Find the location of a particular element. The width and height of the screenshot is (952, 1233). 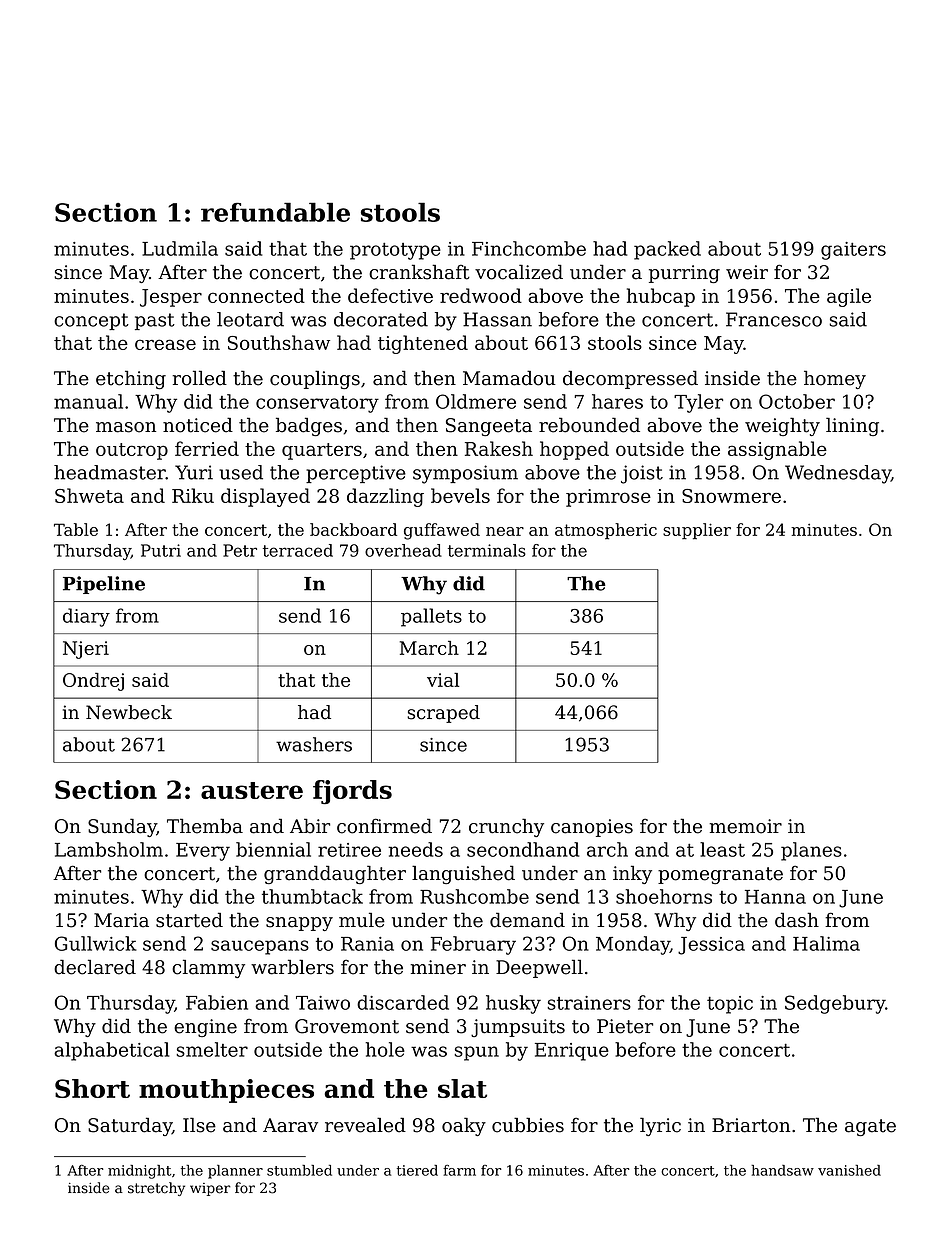

Tyler is located at coordinates (698, 403).
